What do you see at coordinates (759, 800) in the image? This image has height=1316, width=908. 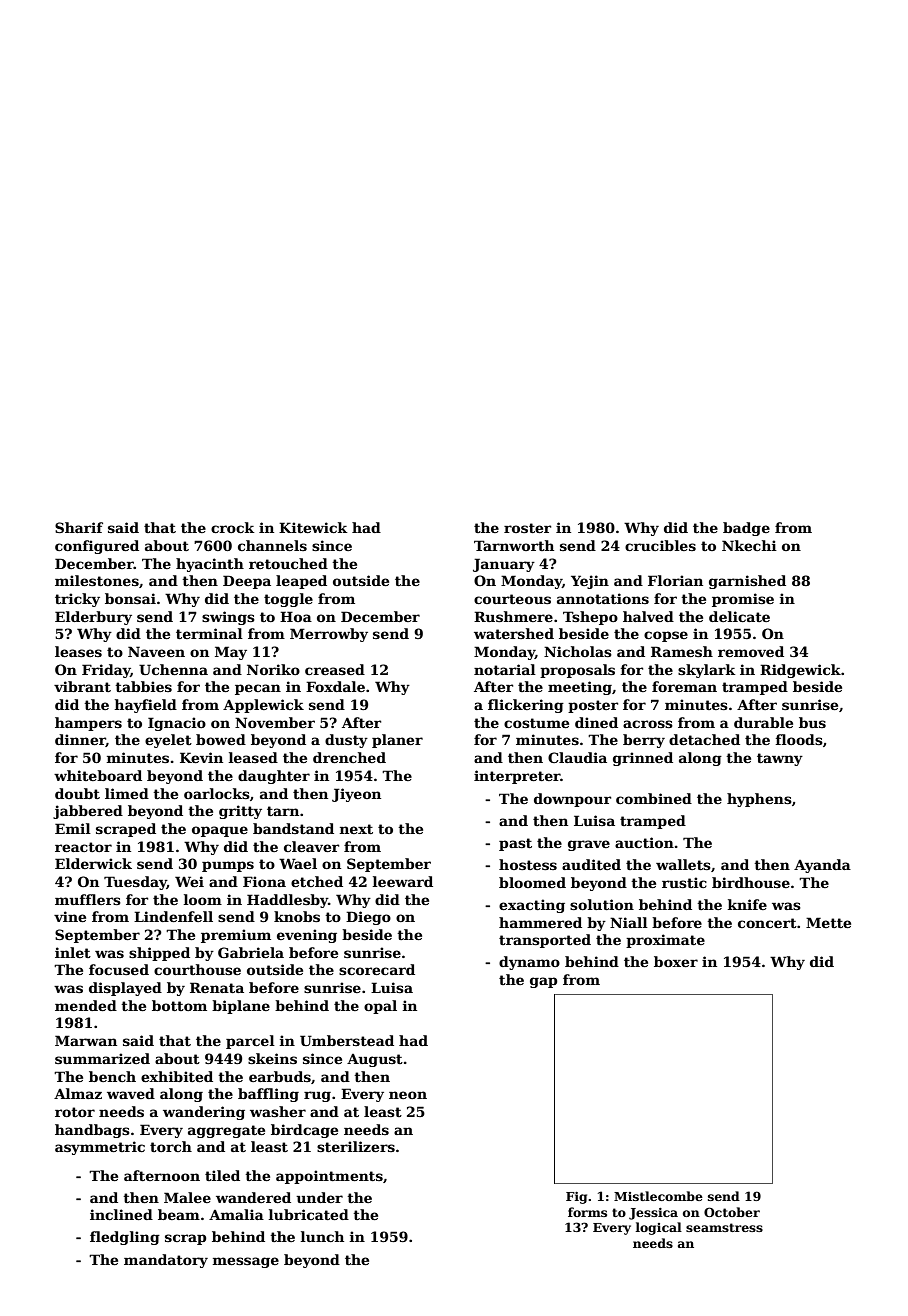 I see `hyphens` at bounding box center [759, 800].
